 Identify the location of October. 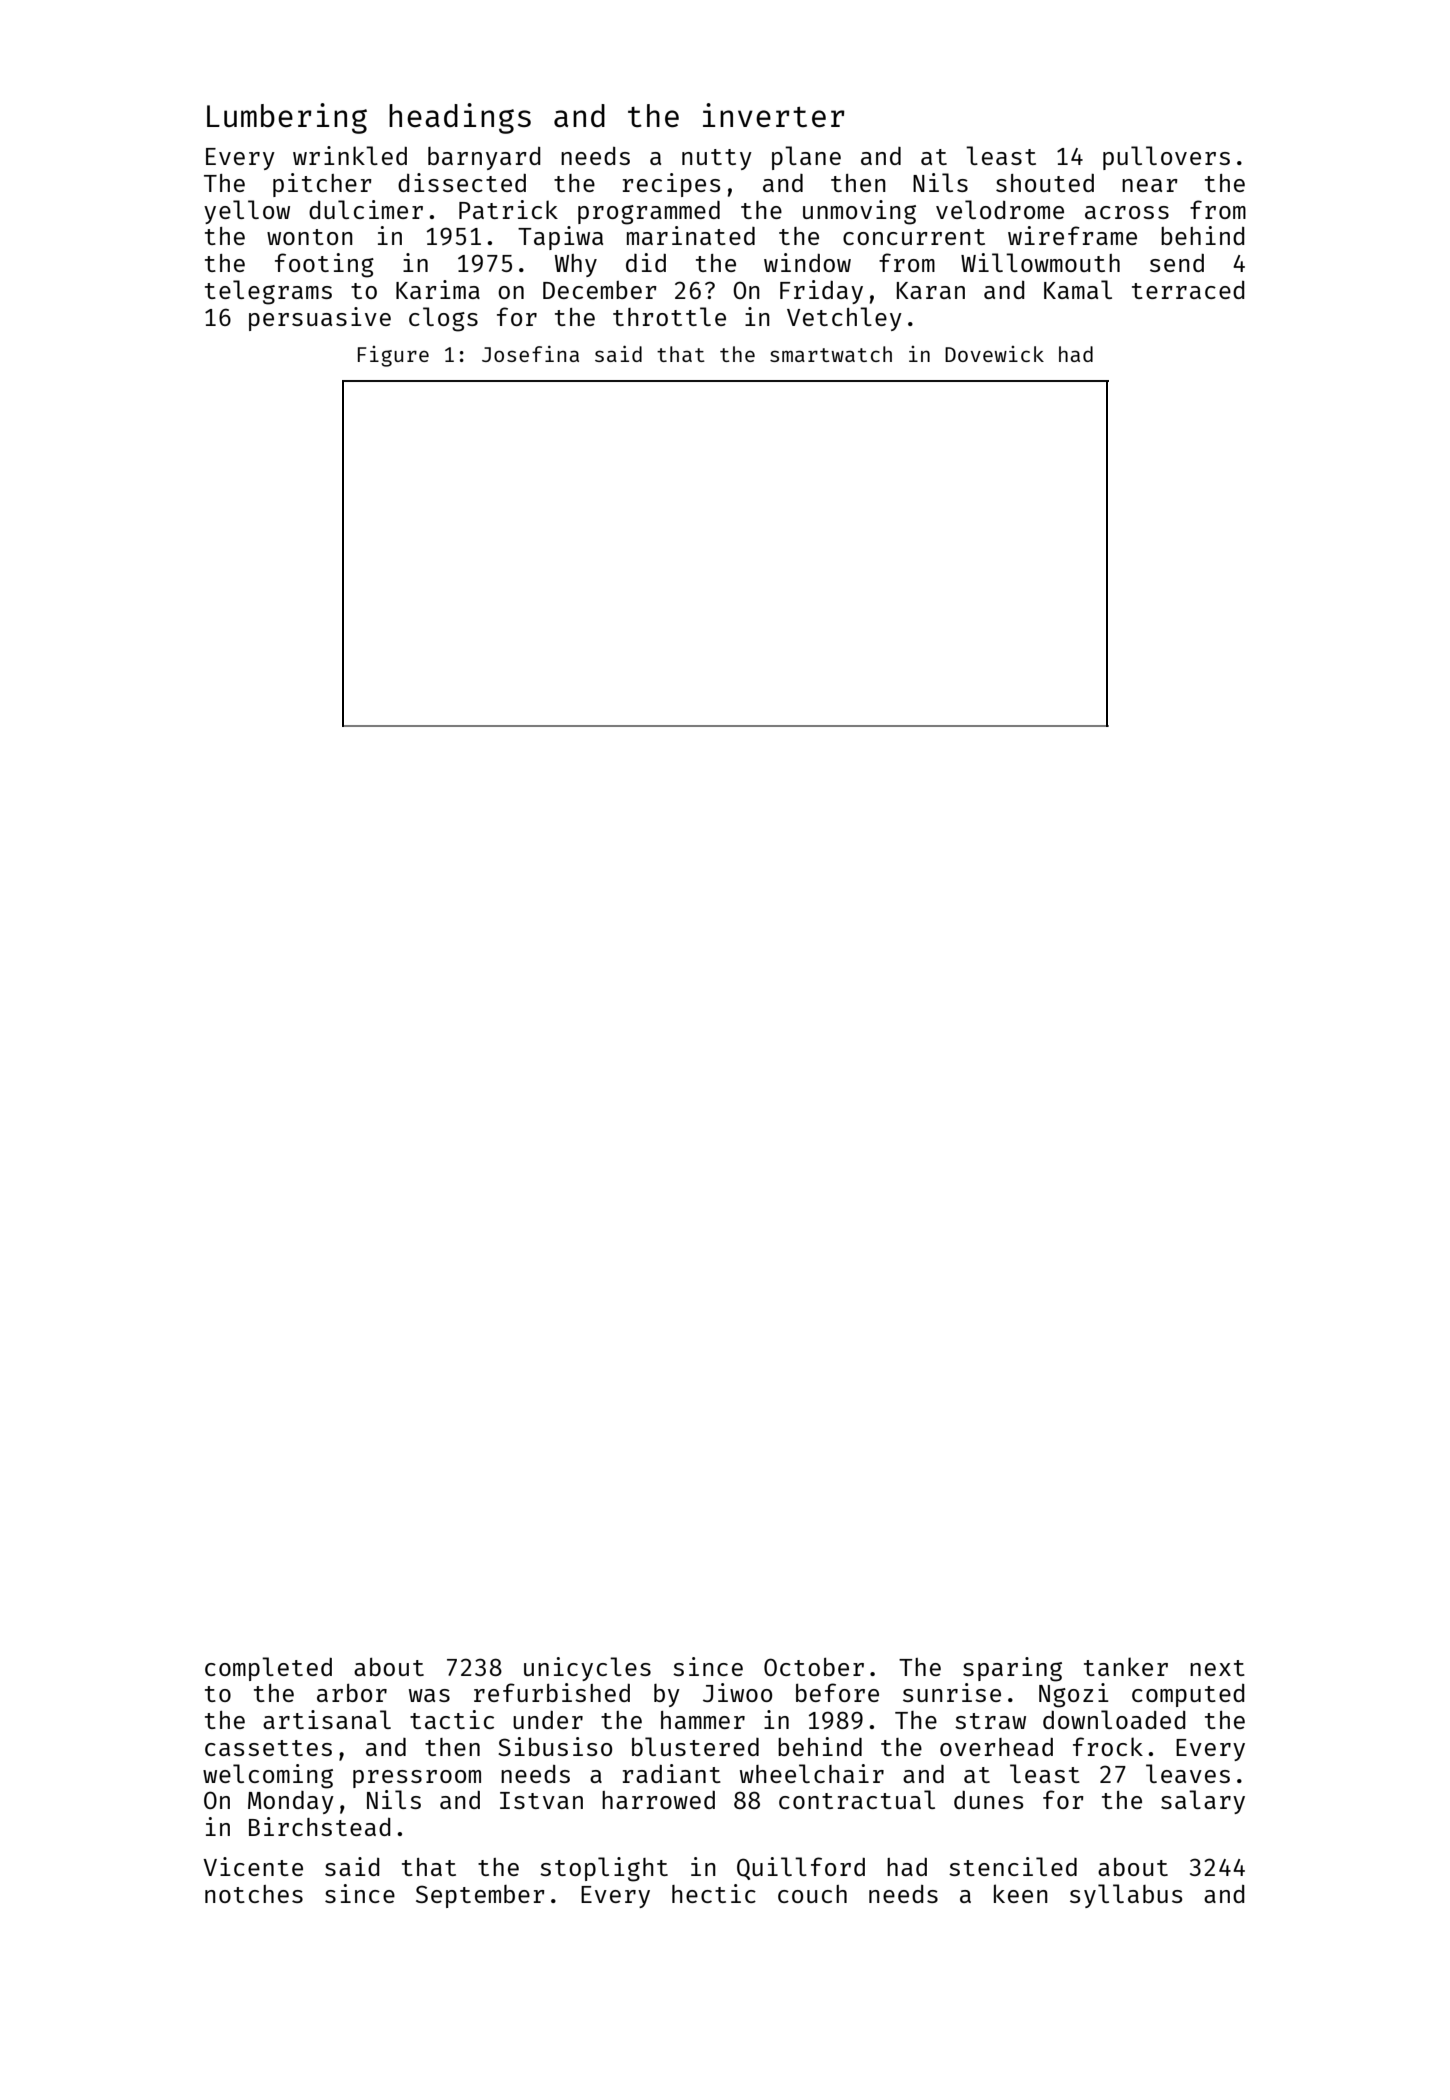
(814, 1667).
